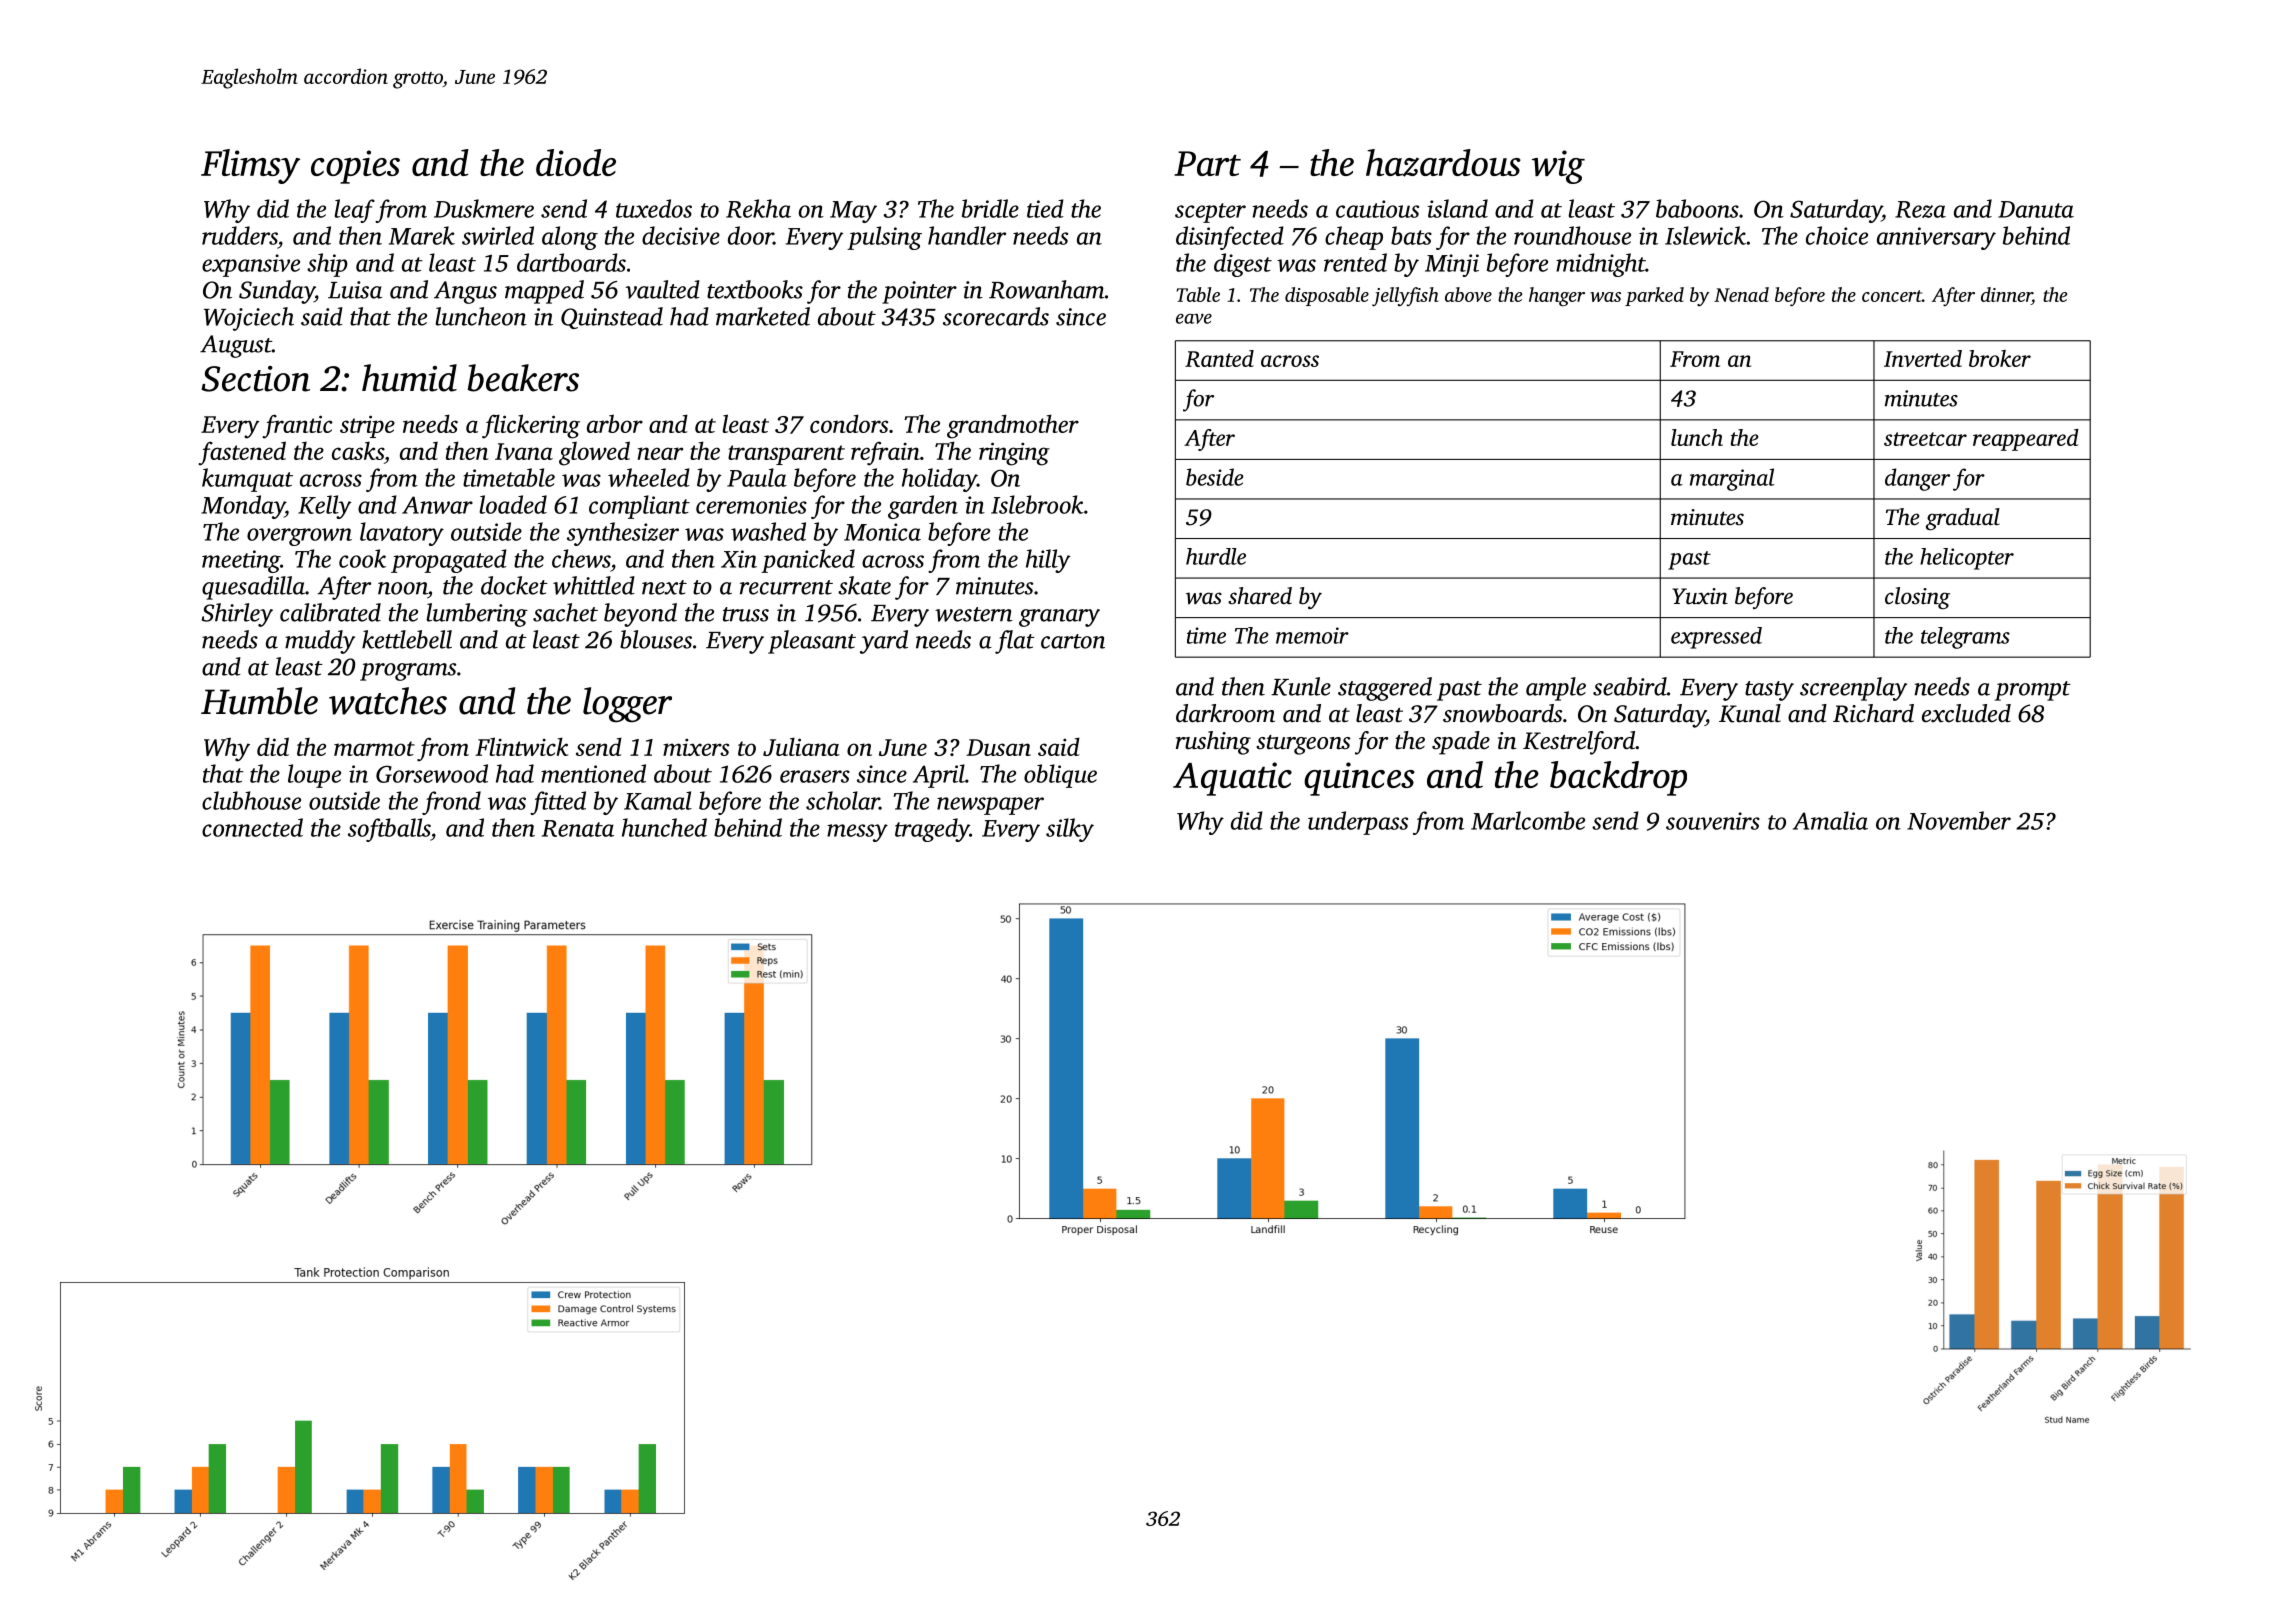 This page has height=1620, width=2292. Describe the element at coordinates (324, 507) in the page. I see `Kelly` at that location.
